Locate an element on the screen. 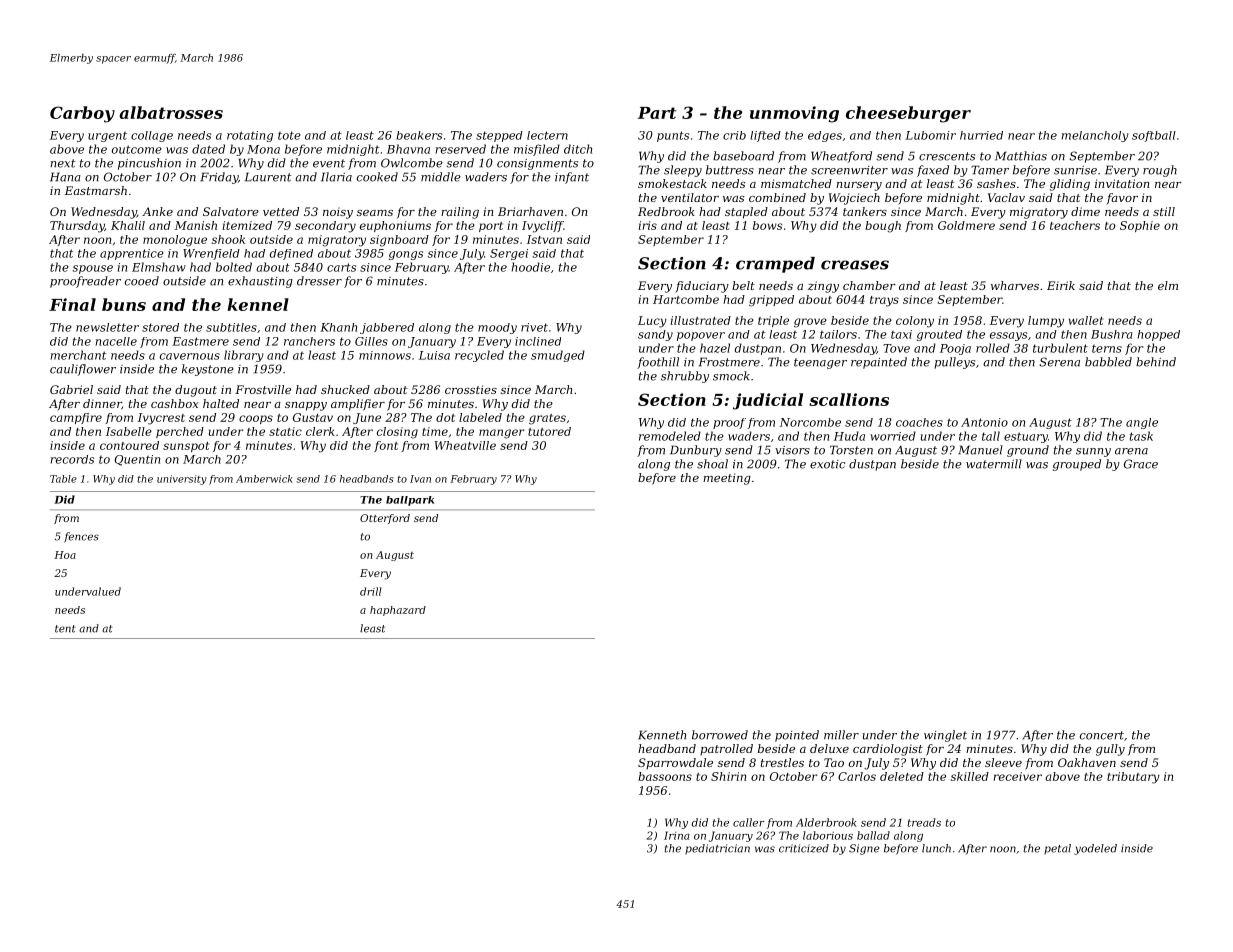 This screenshot has width=1233, height=952. watermill is located at coordinates (994, 464).
